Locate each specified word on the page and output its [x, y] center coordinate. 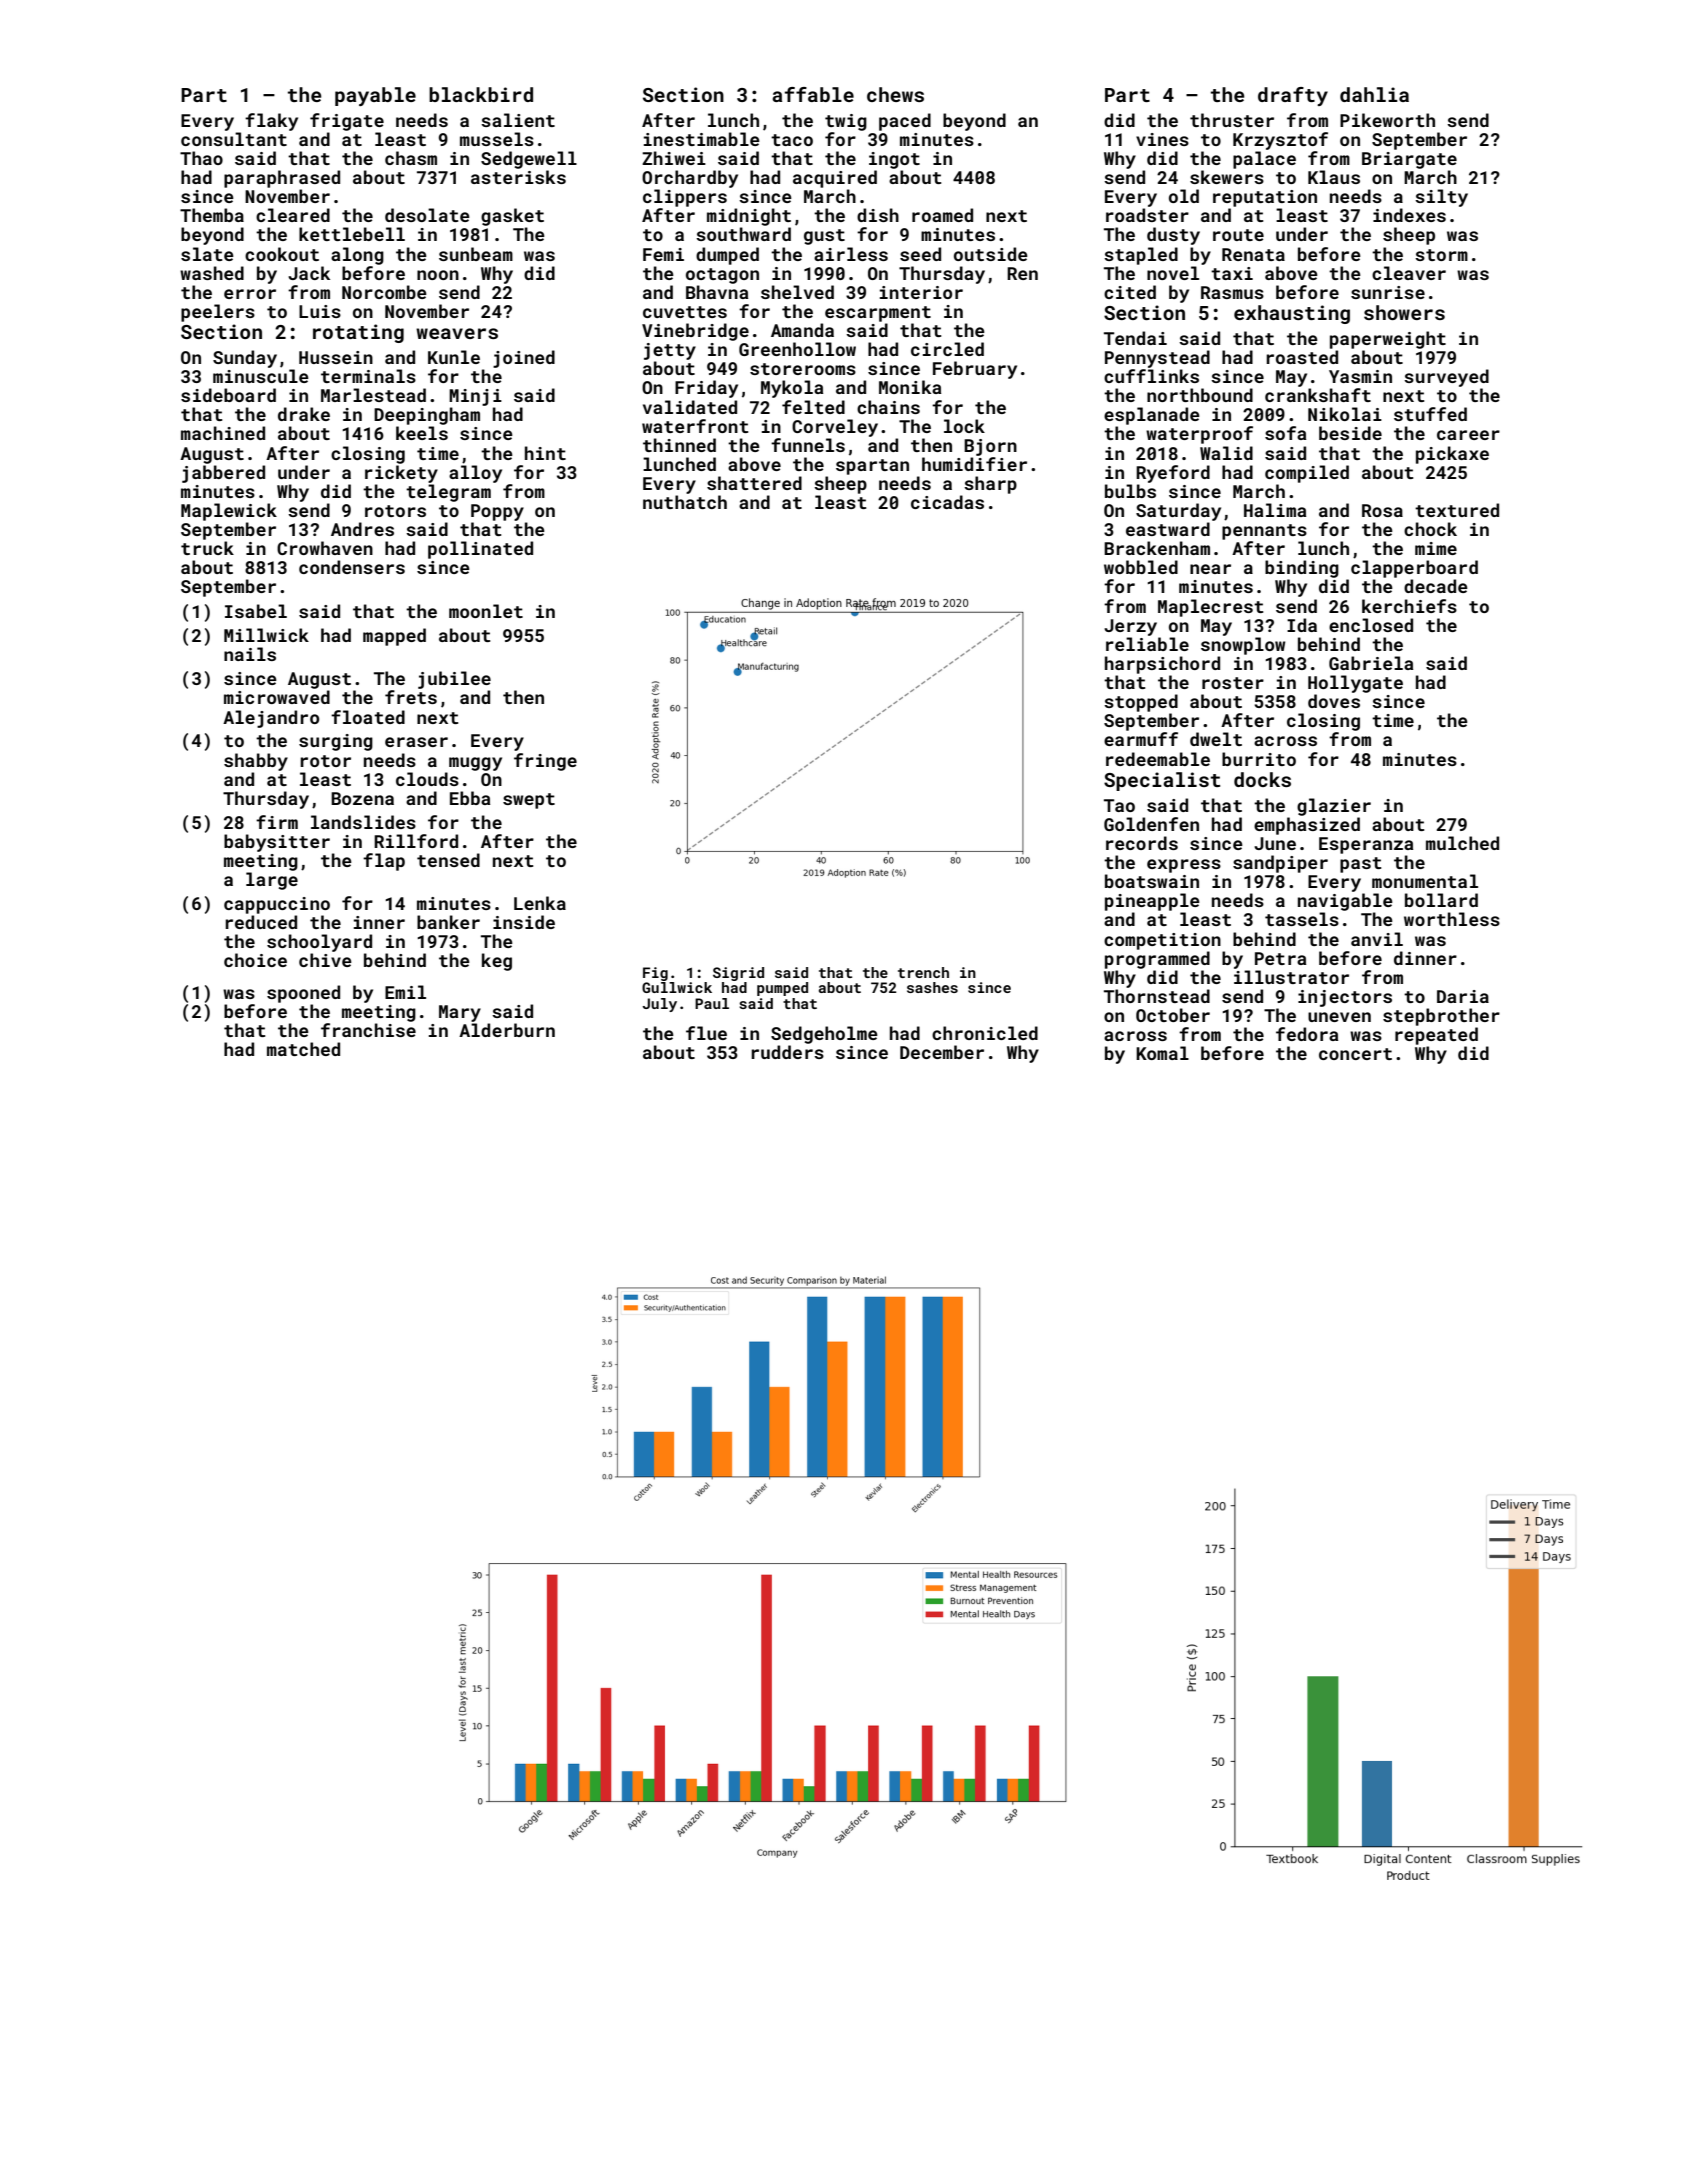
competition [1162, 941]
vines [1162, 139]
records [1142, 843]
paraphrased [282, 179]
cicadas [947, 502]
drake [304, 414]
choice [255, 960]
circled [947, 349]
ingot [894, 160]
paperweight [1388, 340]
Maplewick [229, 512]
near [1210, 569]
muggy [475, 764]
